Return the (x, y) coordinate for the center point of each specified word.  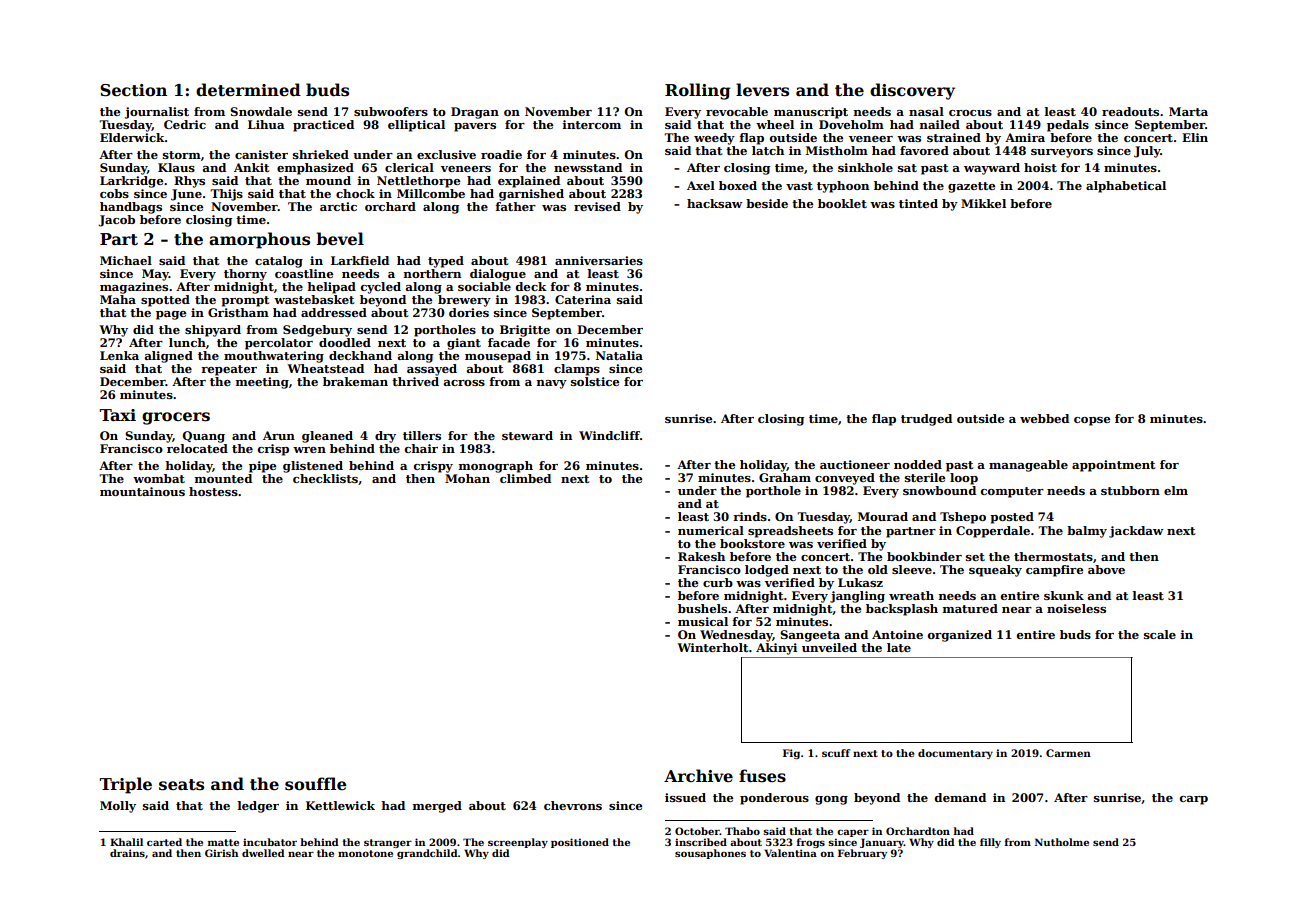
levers (762, 90)
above (1106, 569)
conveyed (845, 479)
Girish (221, 853)
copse (1092, 421)
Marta (1188, 111)
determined (248, 90)
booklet (842, 203)
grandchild (427, 854)
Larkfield (360, 260)
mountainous (142, 491)
